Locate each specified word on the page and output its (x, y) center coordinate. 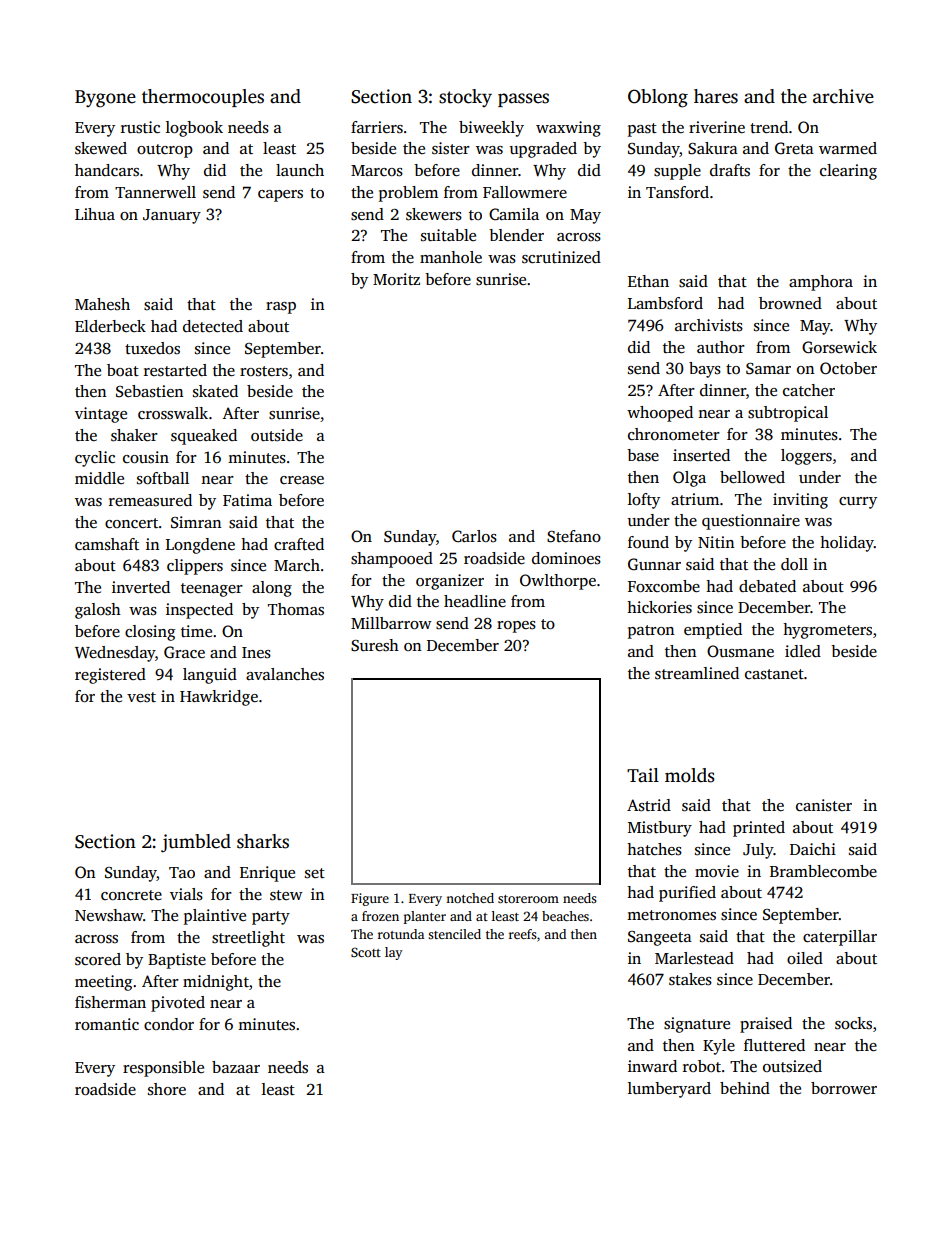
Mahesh (102, 304)
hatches (654, 849)
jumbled (196, 843)
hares (716, 96)
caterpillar (840, 938)
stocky (465, 98)
